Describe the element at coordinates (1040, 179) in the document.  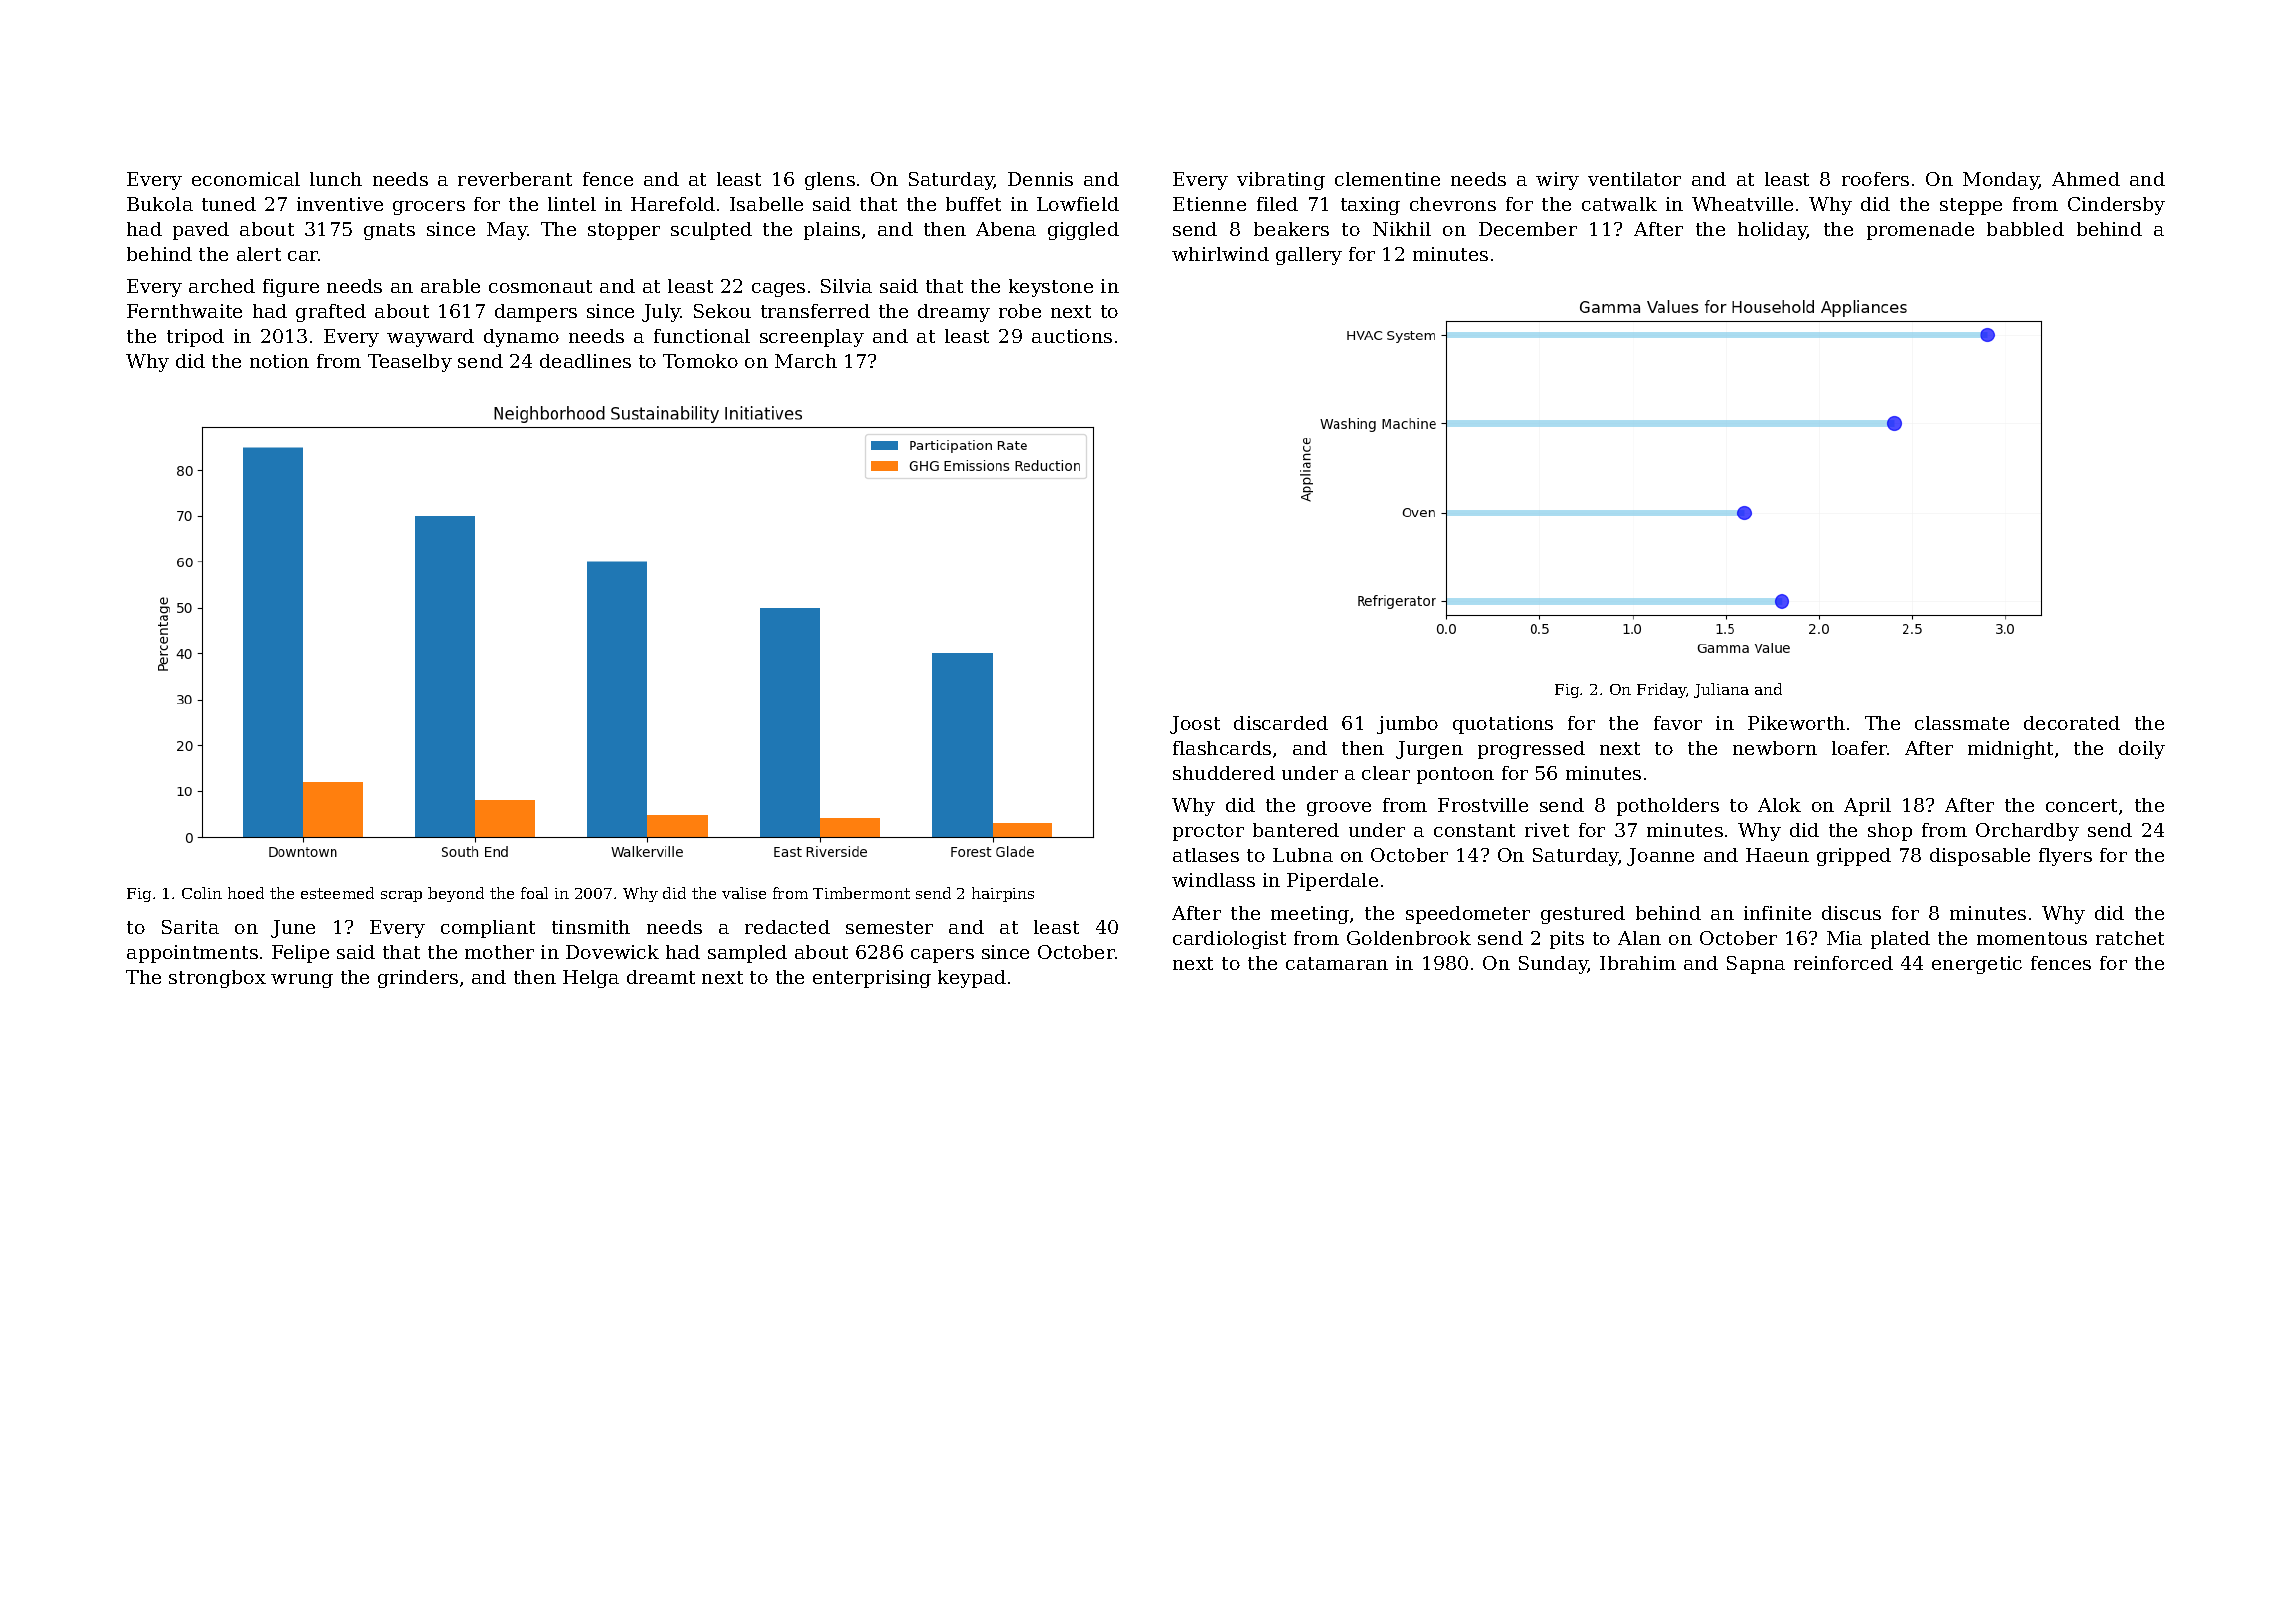
I see `Dennis` at that location.
